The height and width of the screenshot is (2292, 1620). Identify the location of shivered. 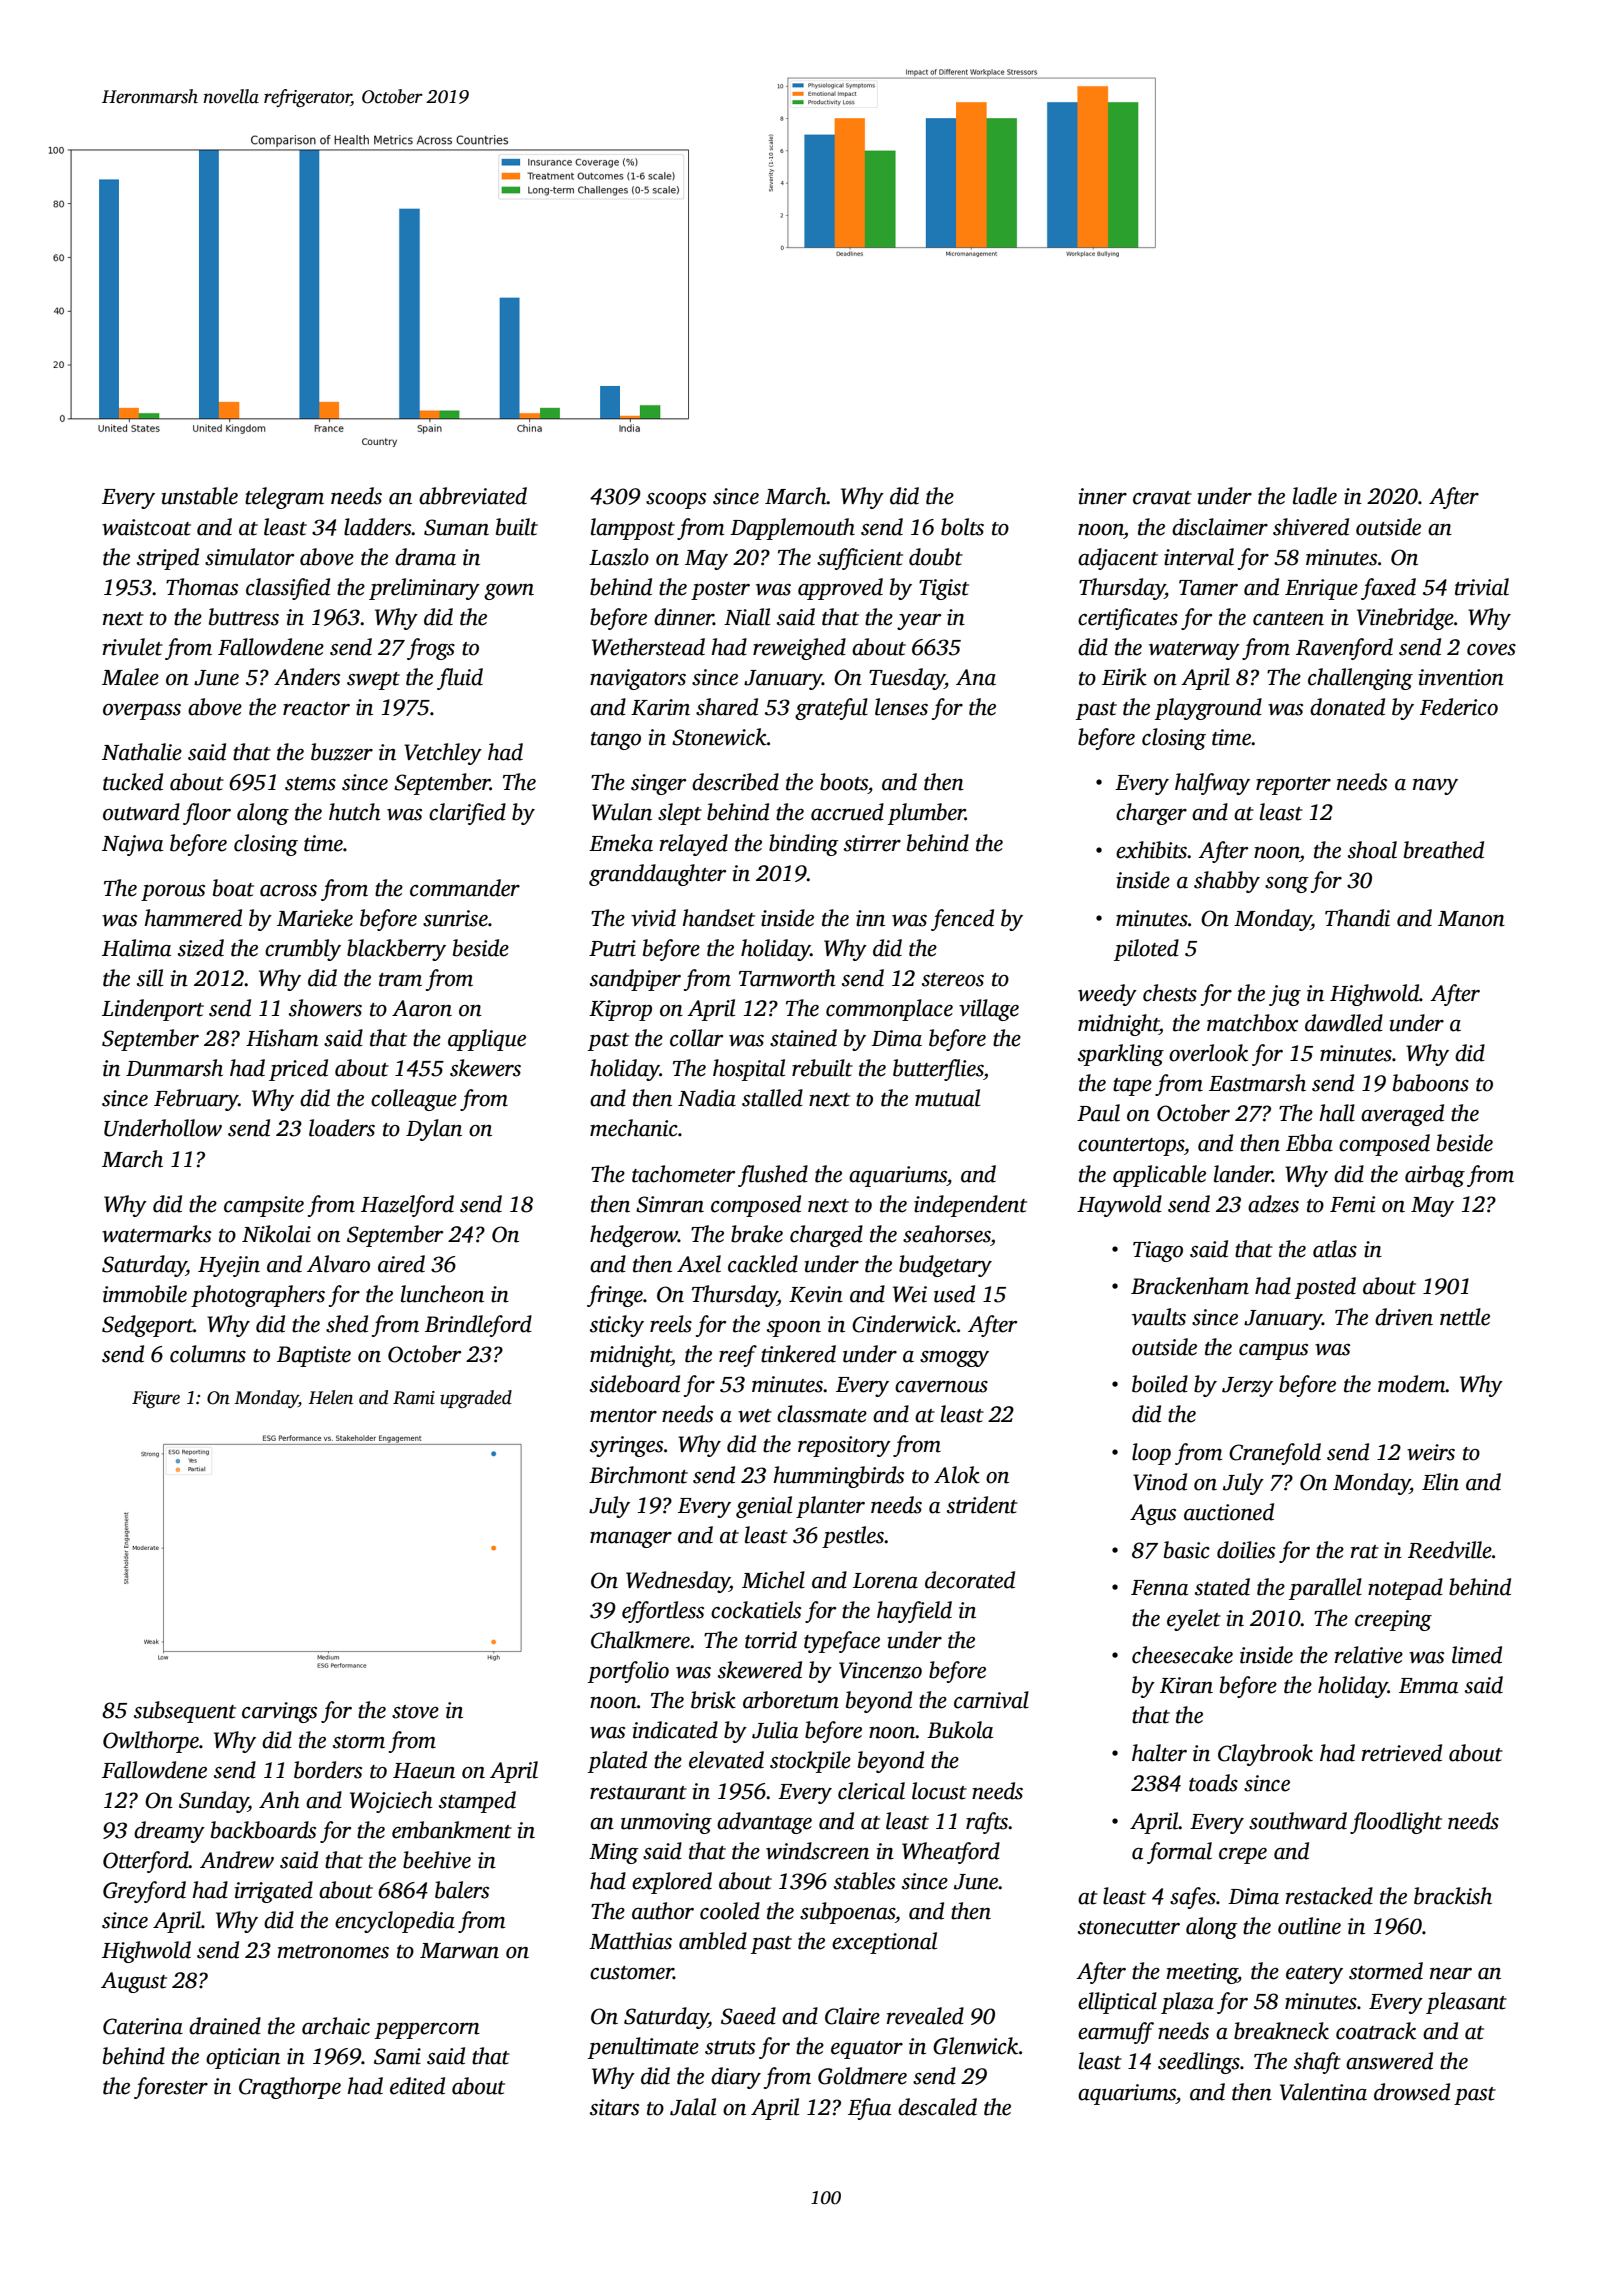
(1311, 527).
